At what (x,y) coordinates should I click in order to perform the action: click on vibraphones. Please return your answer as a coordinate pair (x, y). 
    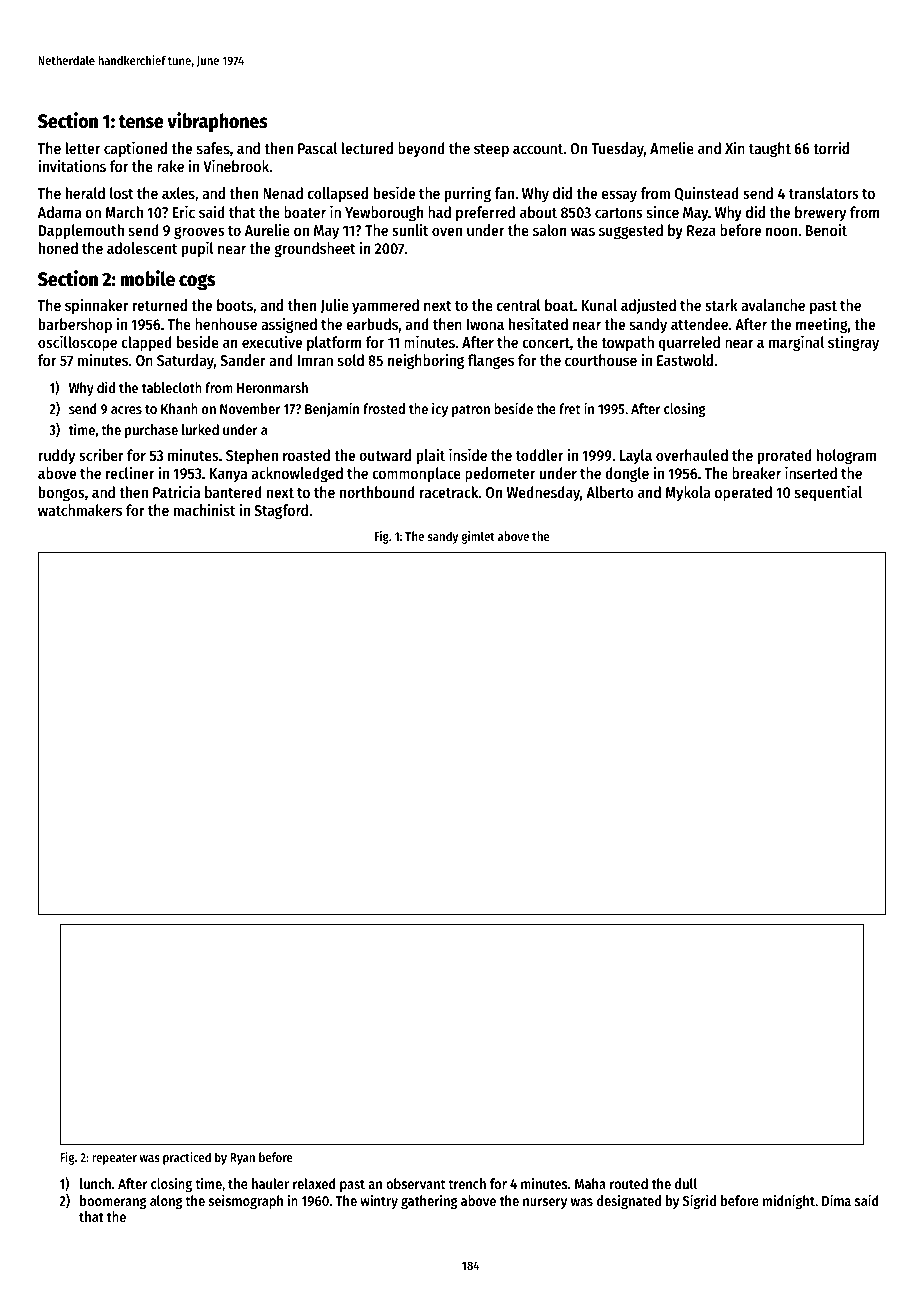
    Looking at the image, I should click on (217, 122).
